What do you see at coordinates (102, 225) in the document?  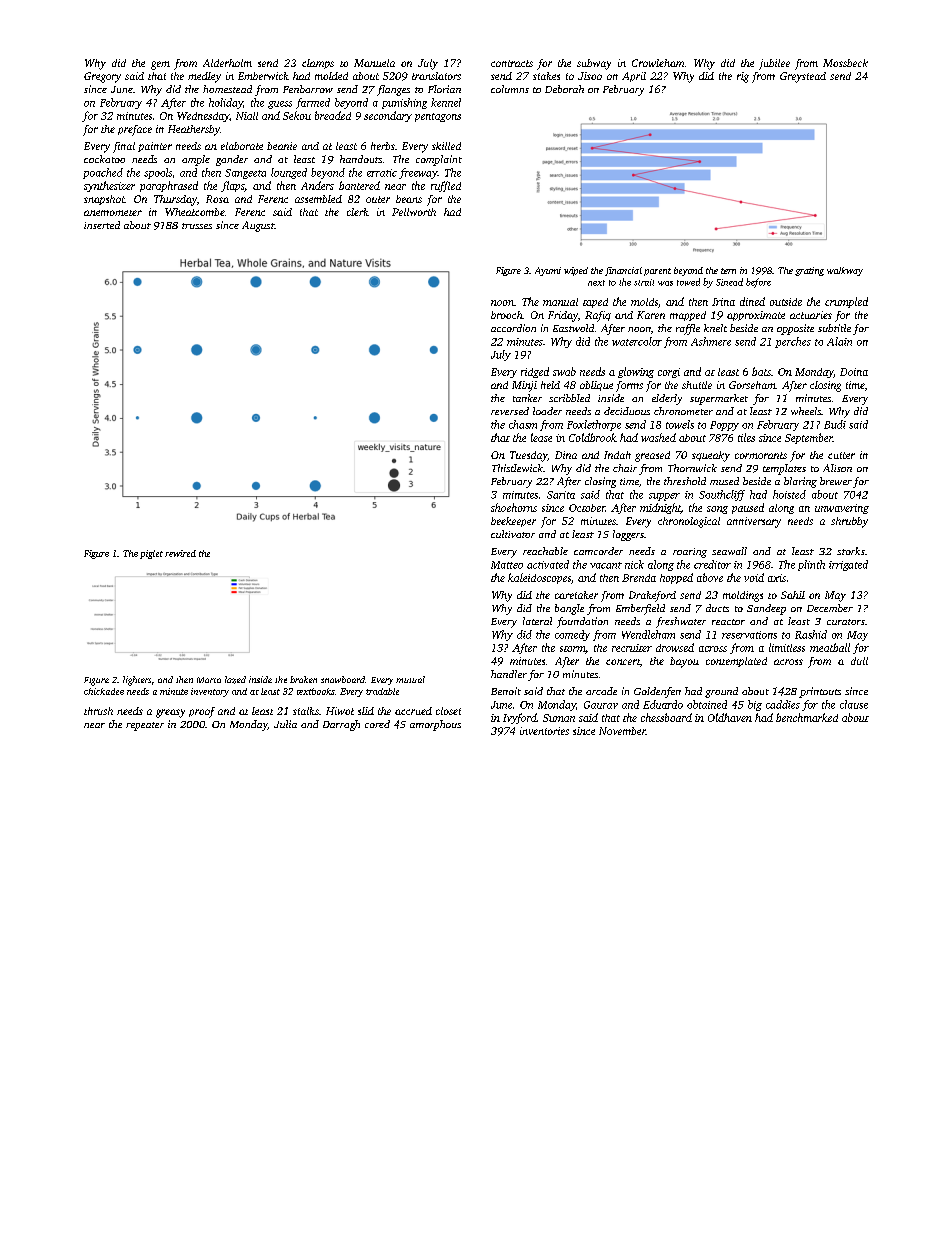 I see `inserted` at bounding box center [102, 225].
